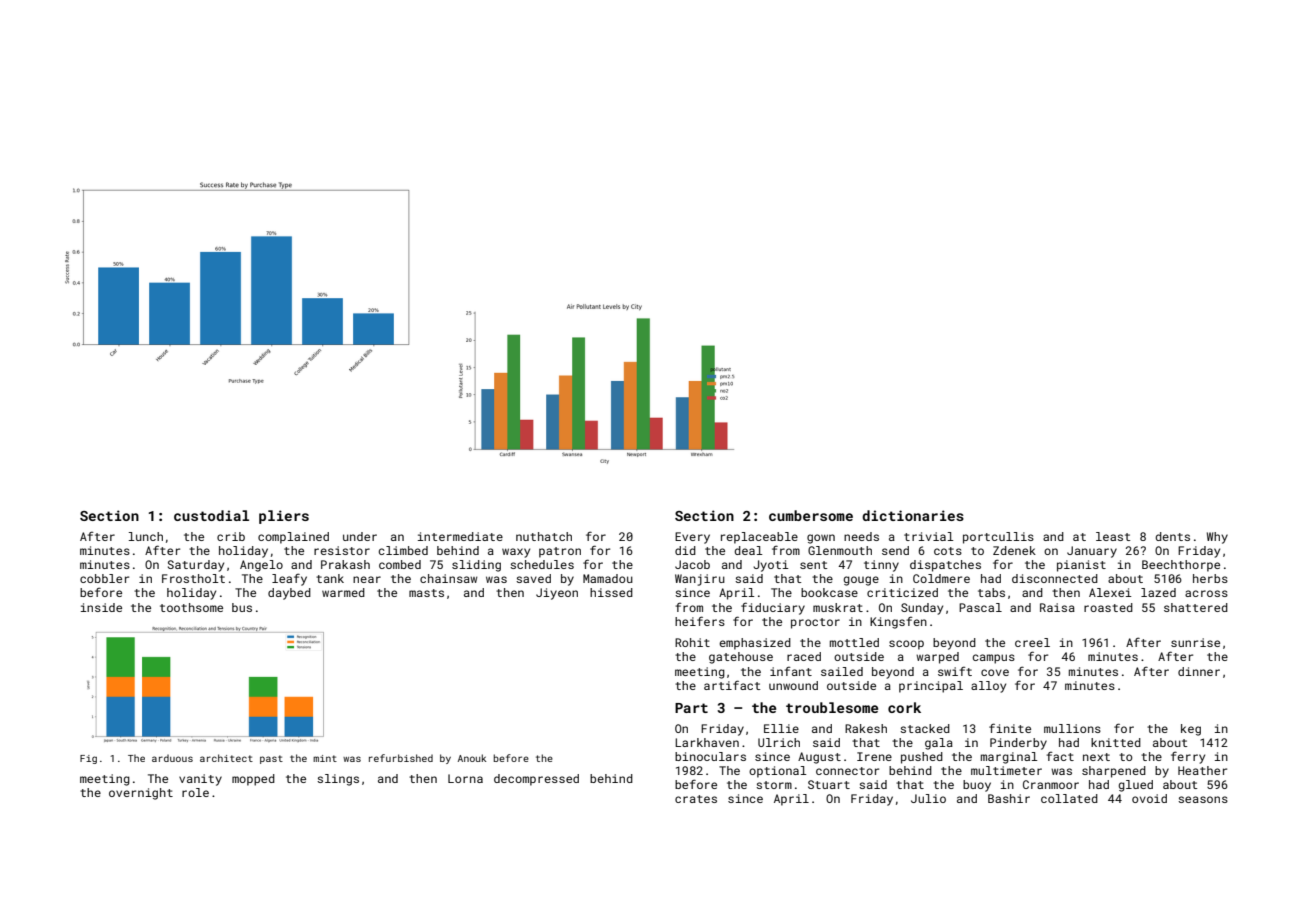  Describe the element at coordinates (193, 578) in the screenshot. I see `Frostholt` at that location.
